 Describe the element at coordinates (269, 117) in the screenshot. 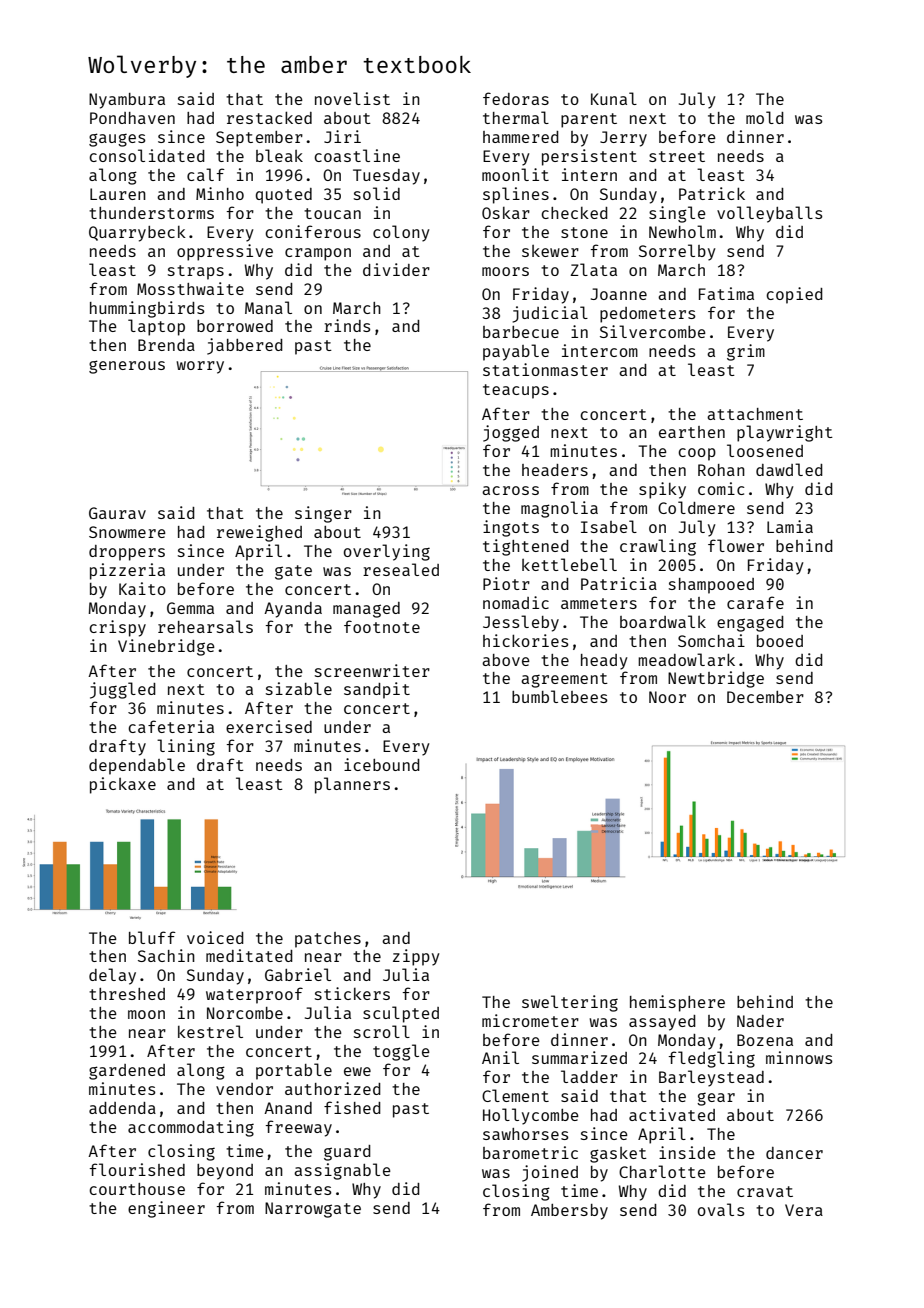

I see `restacked` at that location.
